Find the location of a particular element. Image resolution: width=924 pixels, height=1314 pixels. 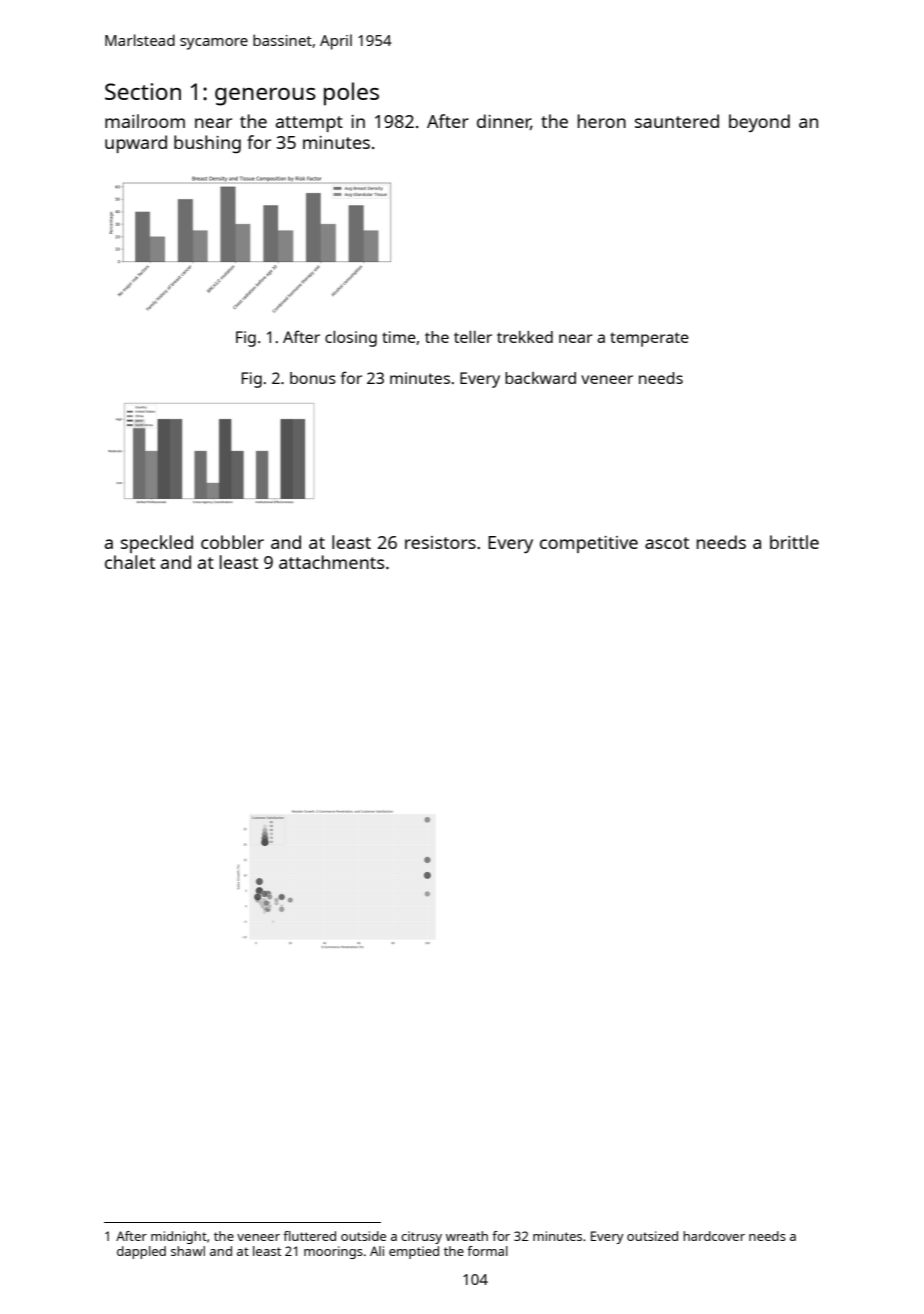

midnight is located at coordinates (179, 1237).
